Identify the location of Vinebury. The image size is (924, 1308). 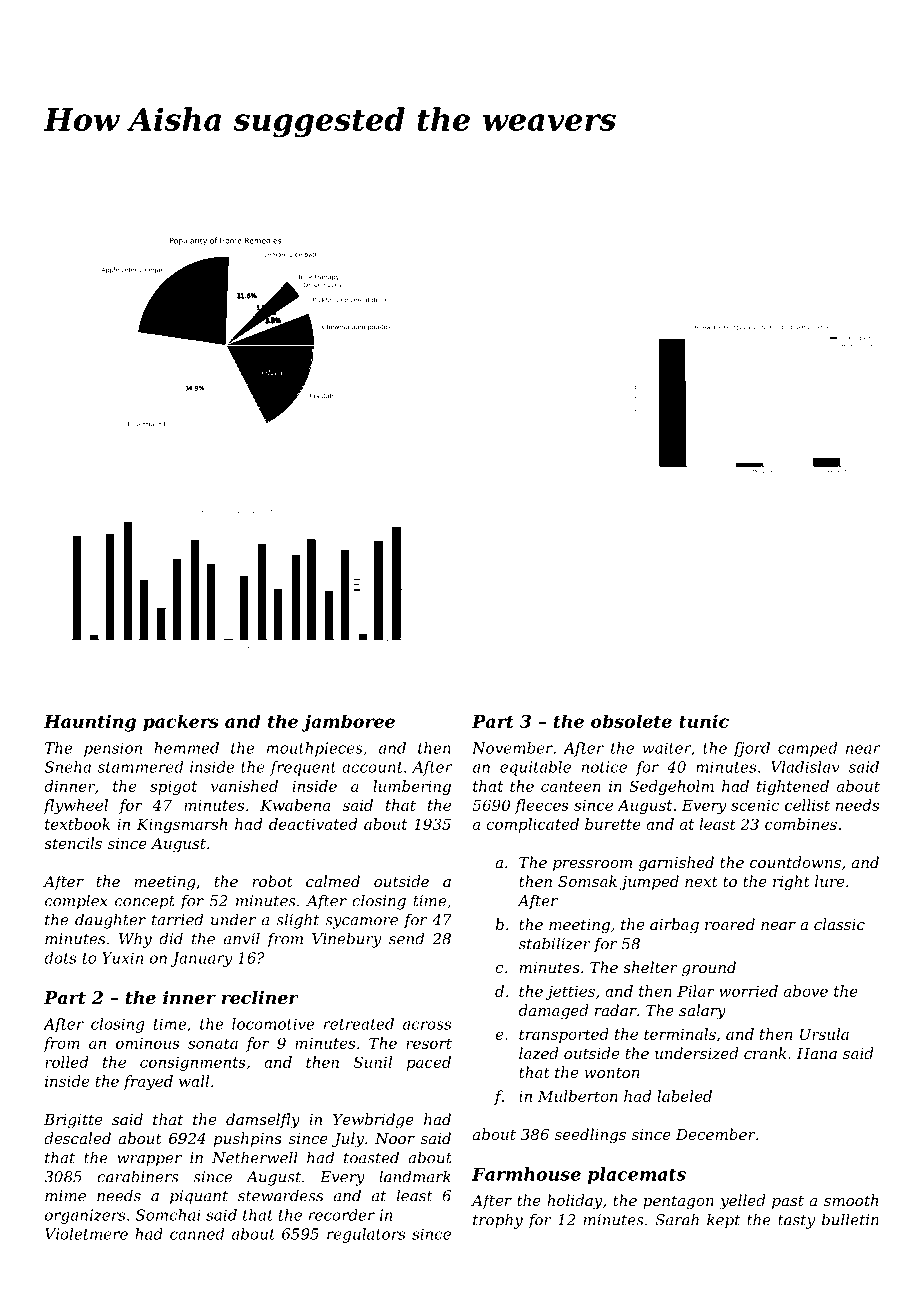
(346, 940).
